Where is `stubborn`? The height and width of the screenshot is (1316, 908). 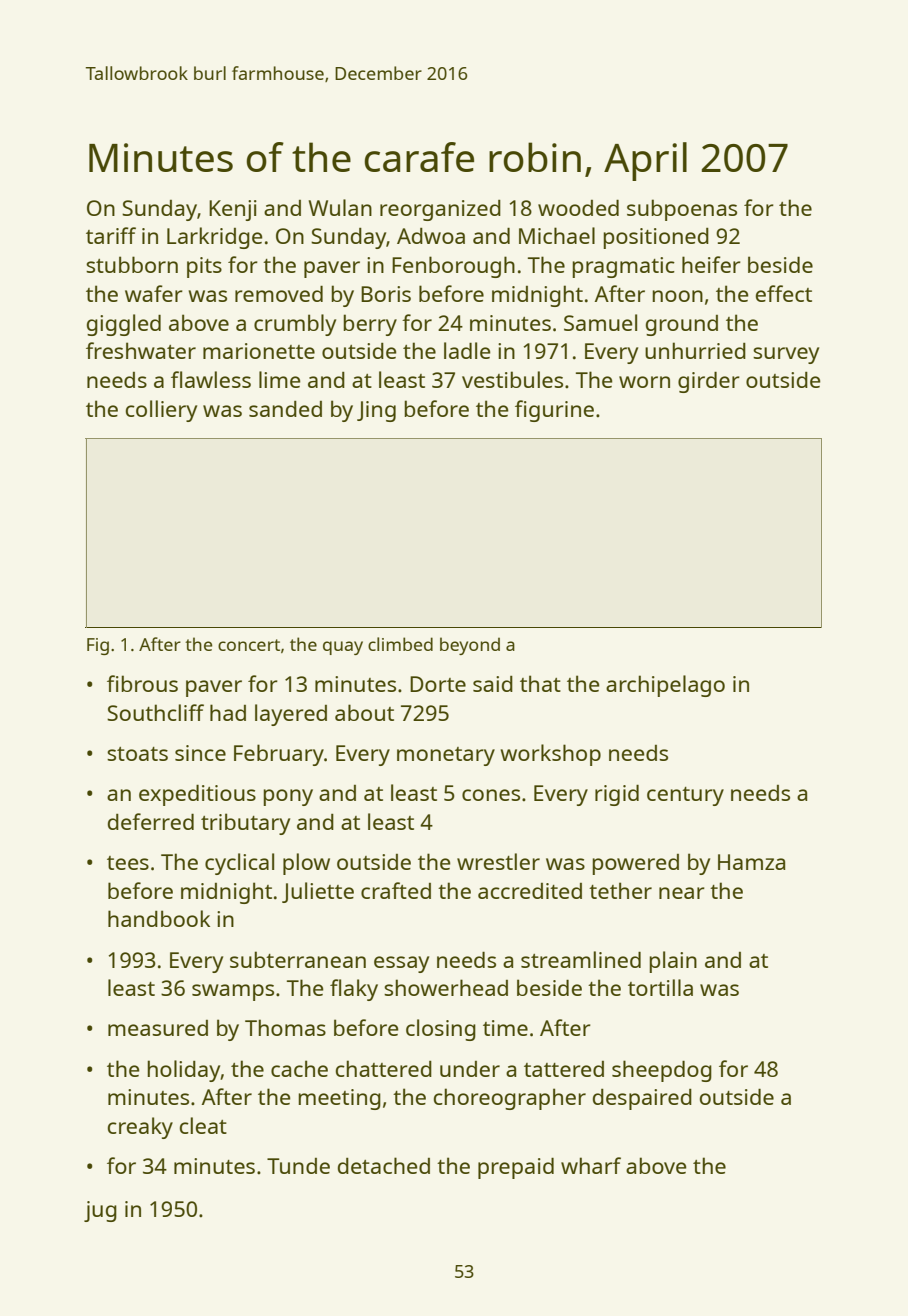
stubborn is located at coordinates (132, 264).
